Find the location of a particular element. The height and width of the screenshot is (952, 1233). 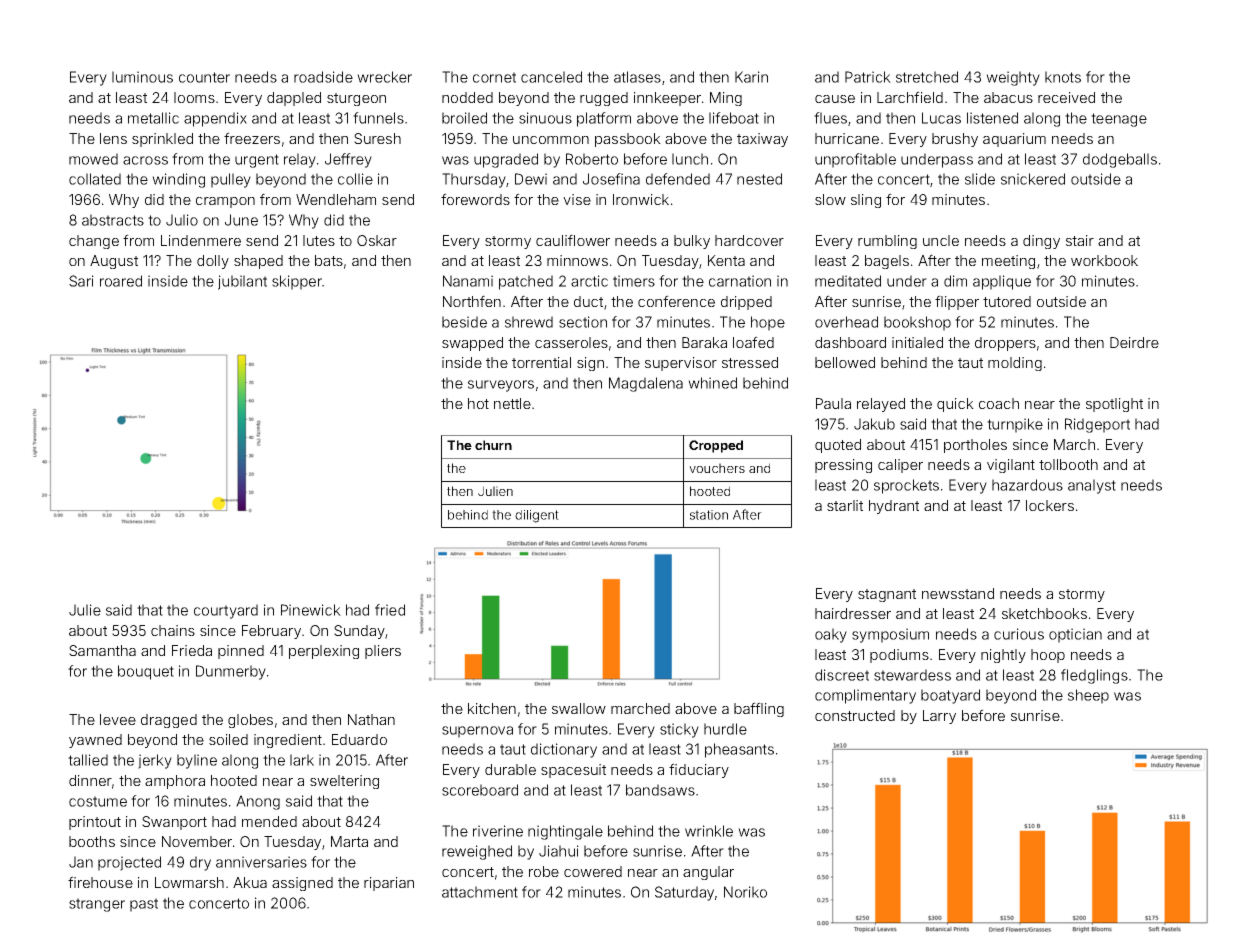

Lowmarsh is located at coordinates (189, 882).
